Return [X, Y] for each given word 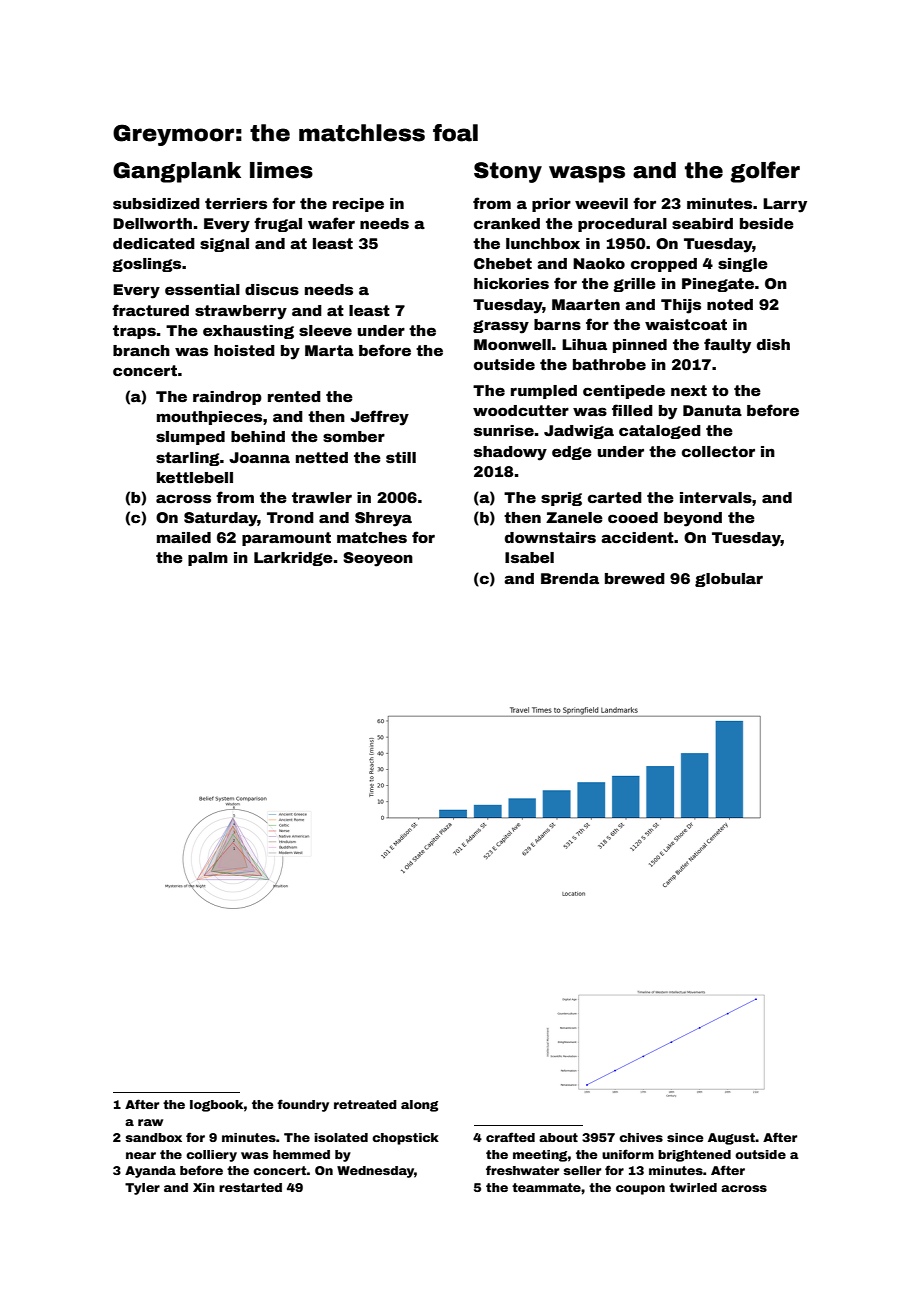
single [743, 265]
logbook [216, 1106]
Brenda [570, 578]
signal [224, 245]
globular [729, 580]
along [419, 1106]
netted [322, 457]
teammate [546, 1187]
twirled [693, 1187]
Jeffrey [379, 418]
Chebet [503, 263]
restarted [250, 1187]
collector [718, 451]
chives [641, 1137]
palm [208, 559]
